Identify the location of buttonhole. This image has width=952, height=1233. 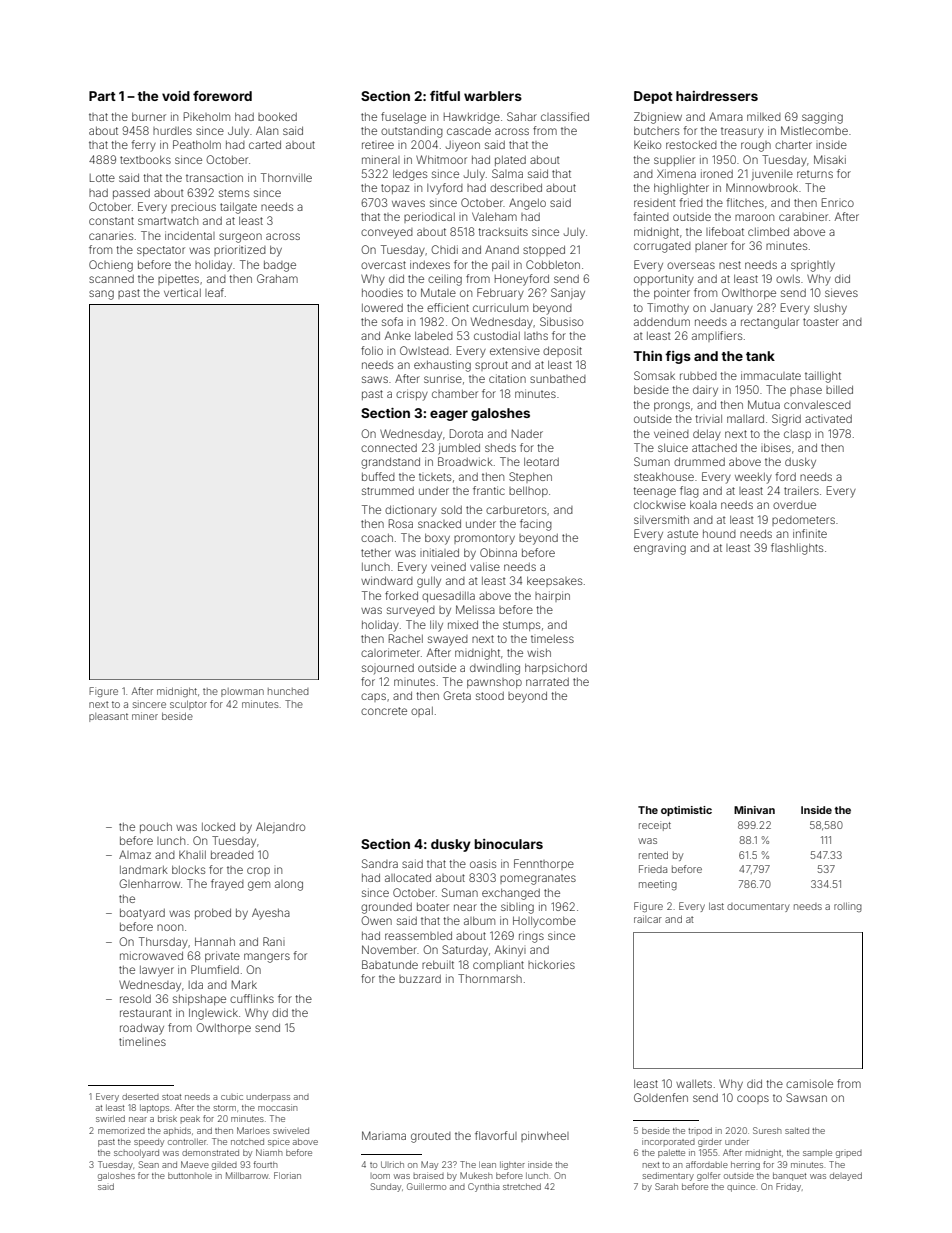
(190, 1175).
